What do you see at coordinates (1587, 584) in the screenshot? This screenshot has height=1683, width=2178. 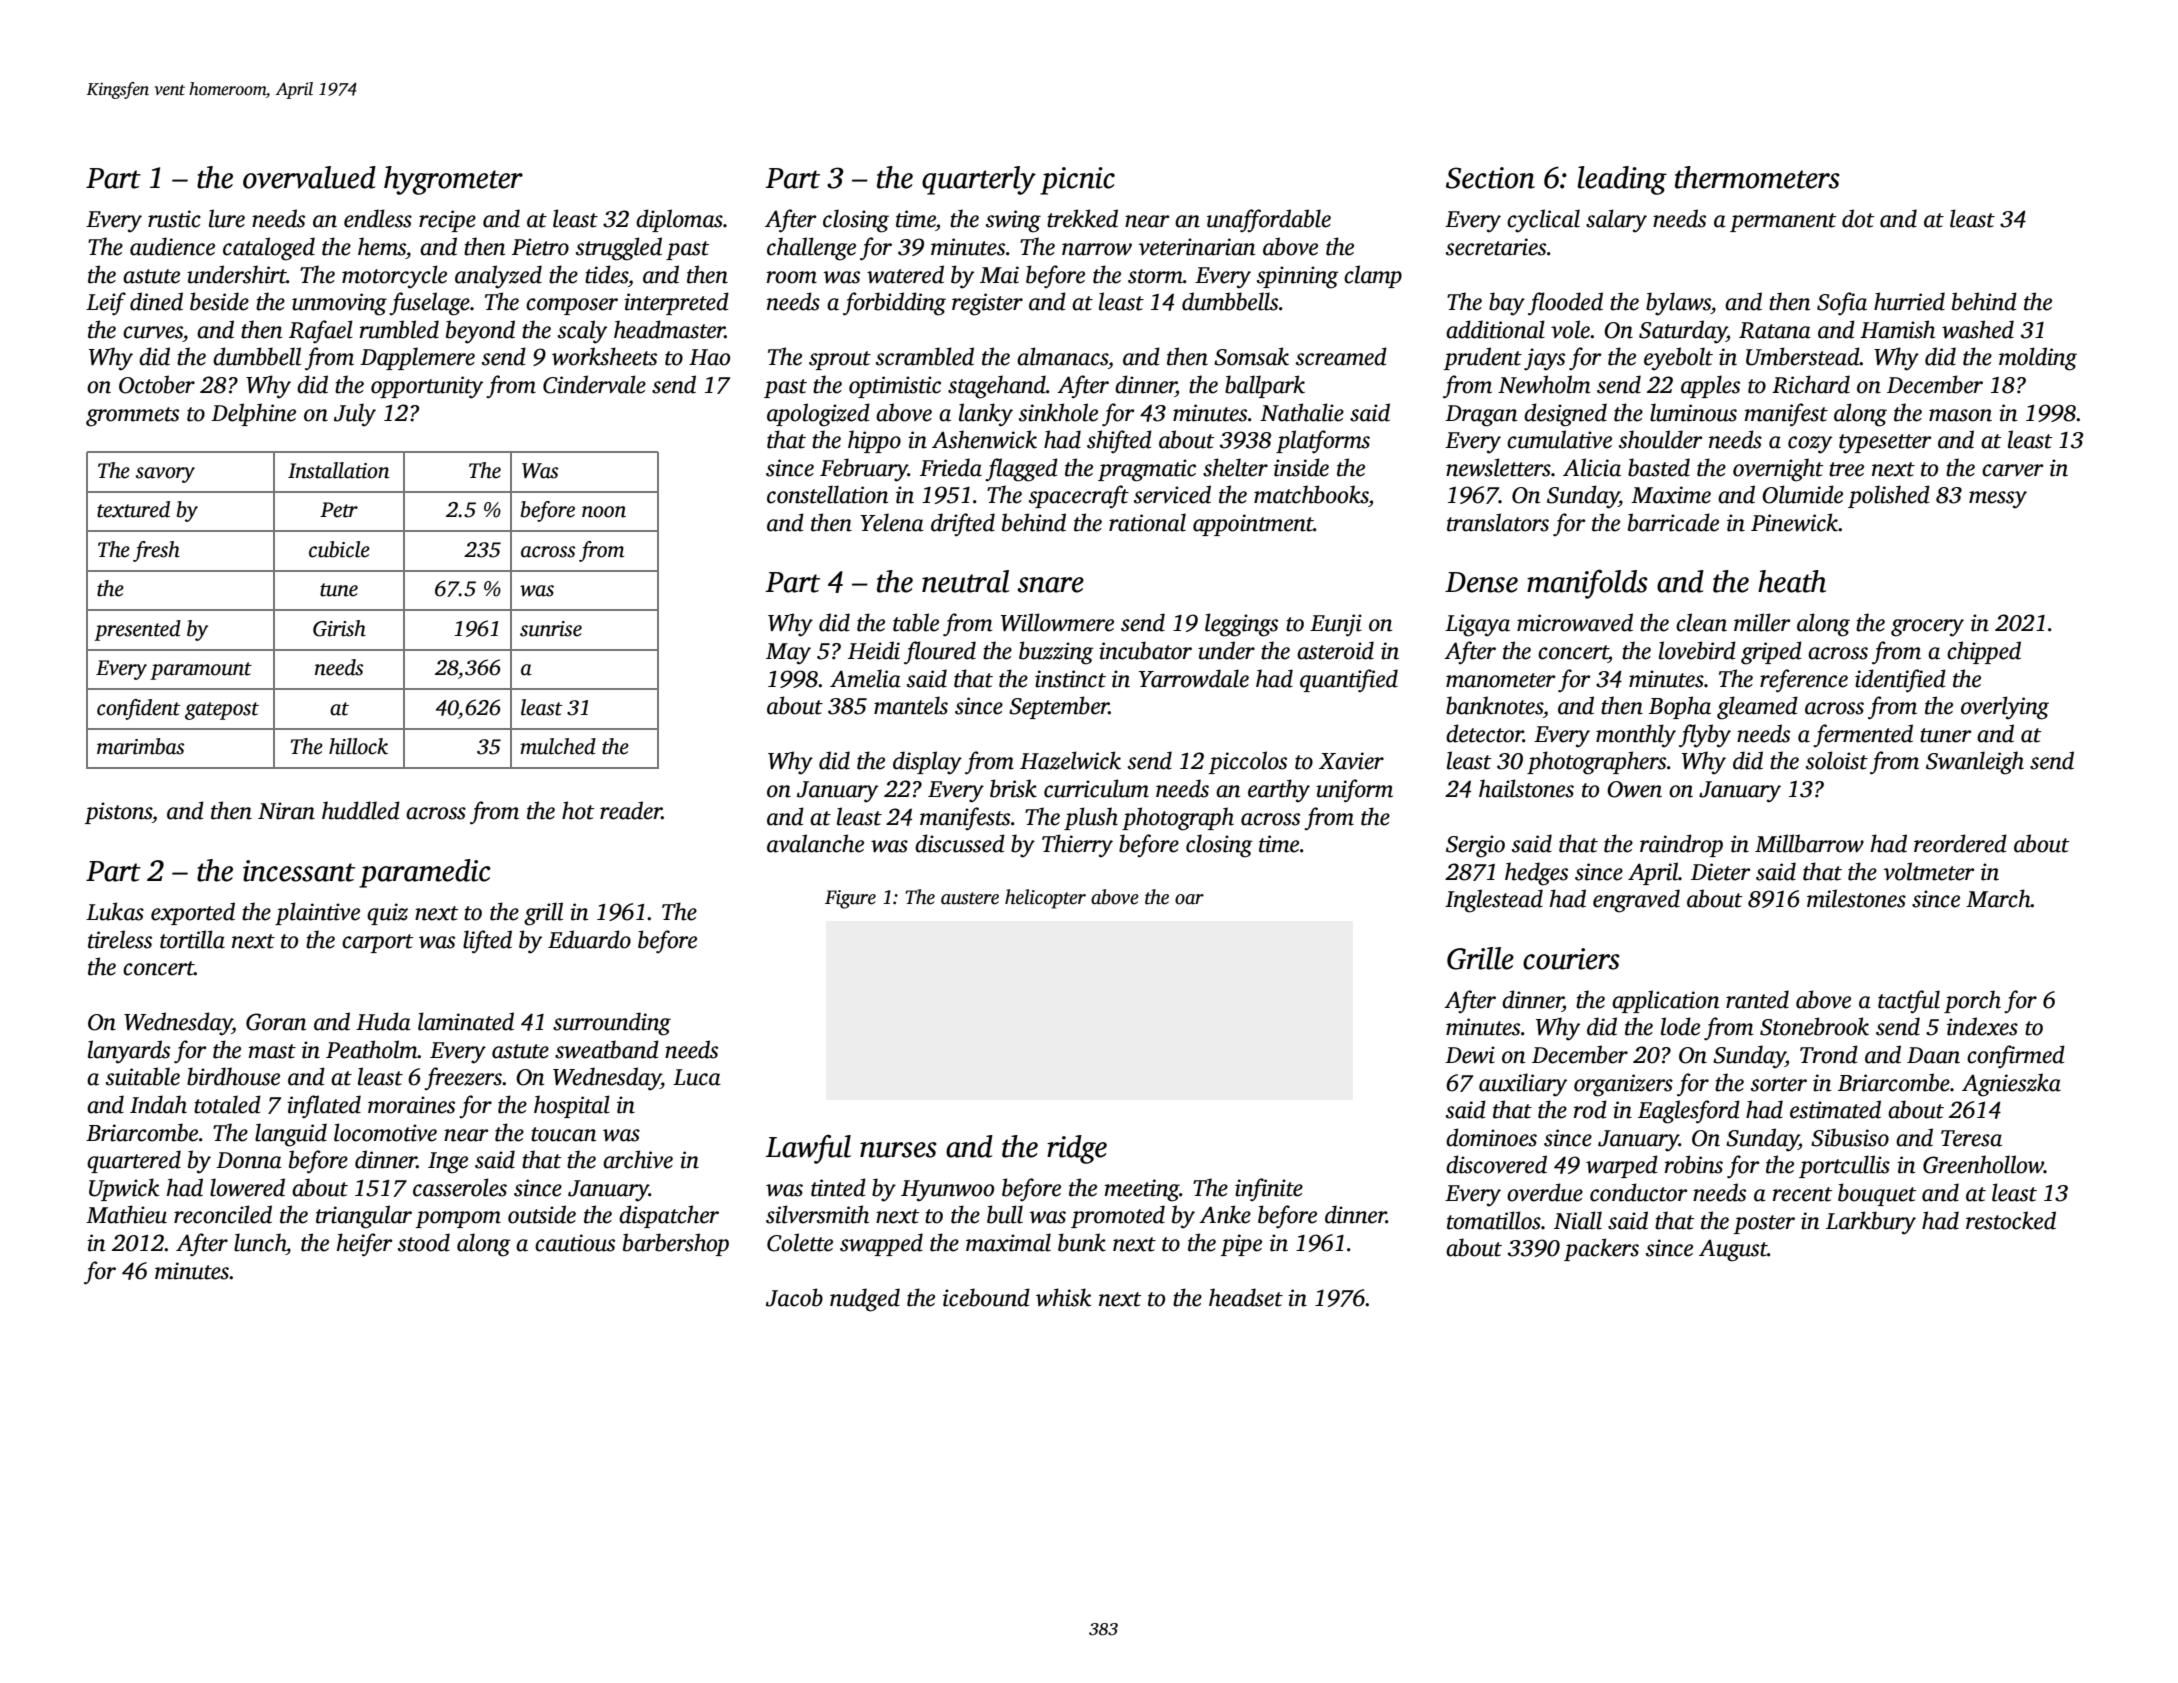 I see `manifolds` at bounding box center [1587, 584].
